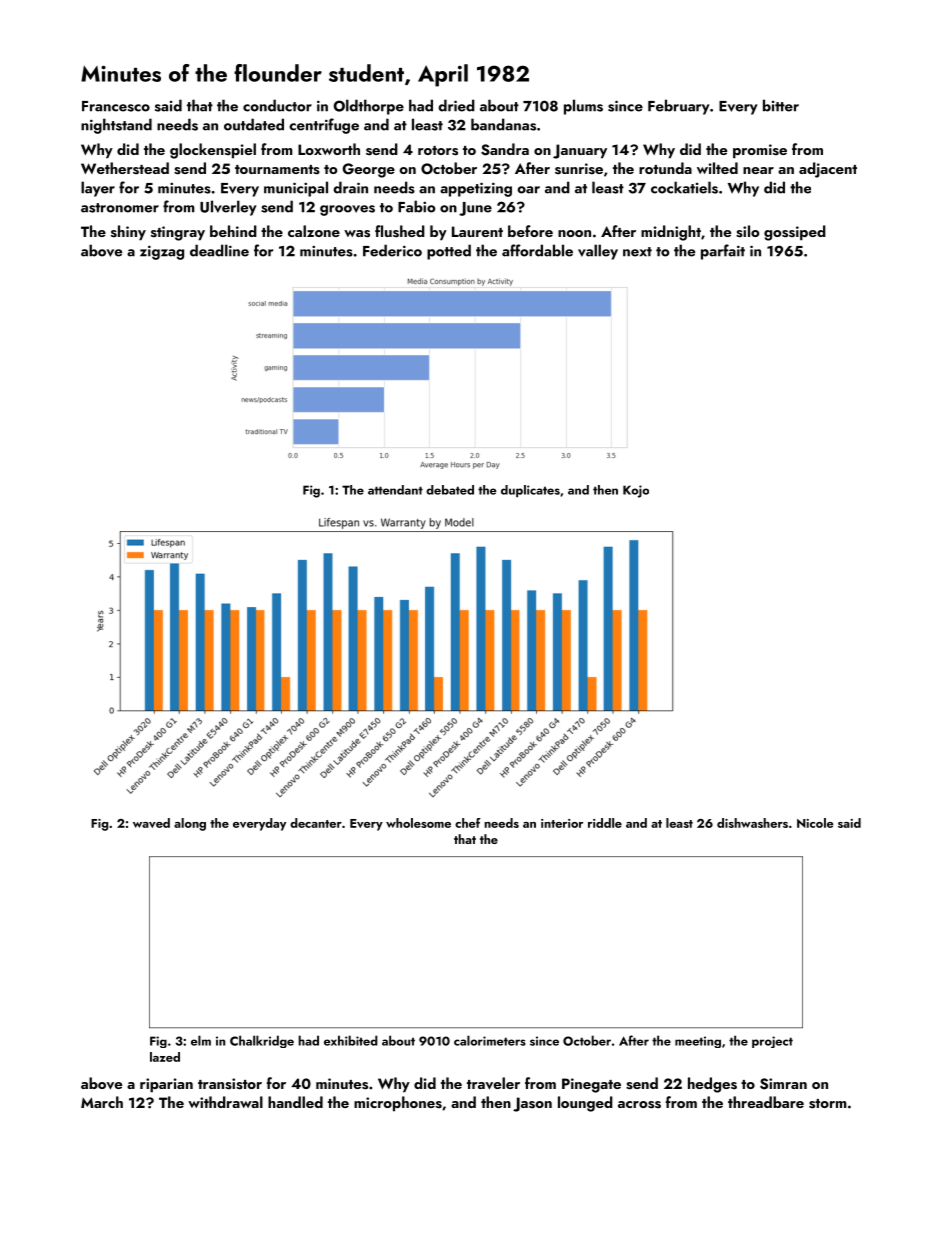 Image resolution: width=952 pixels, height=1233 pixels. I want to click on astronomer, so click(120, 208).
